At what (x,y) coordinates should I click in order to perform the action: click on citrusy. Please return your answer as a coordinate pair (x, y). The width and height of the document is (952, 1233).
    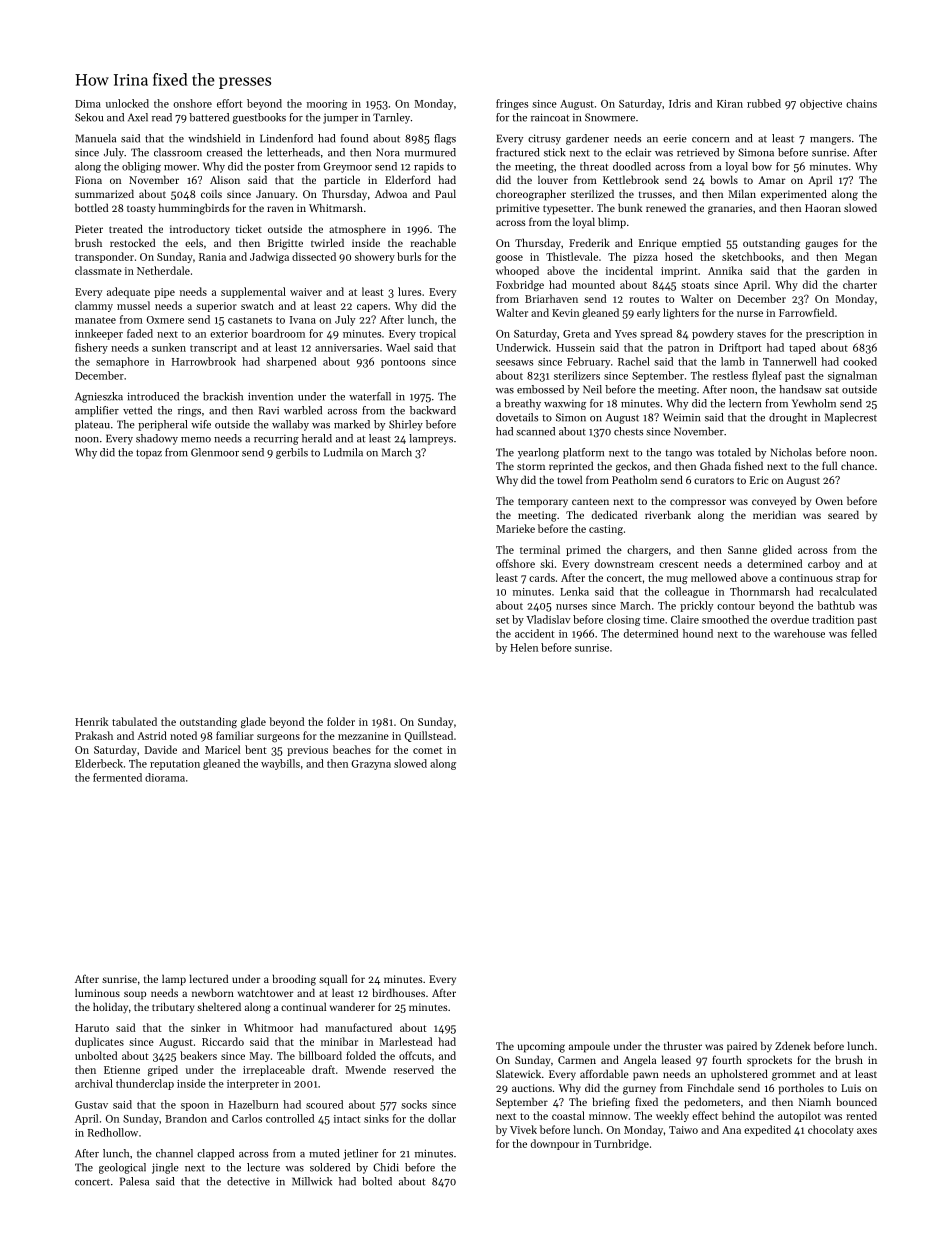
    Looking at the image, I should click on (544, 139).
